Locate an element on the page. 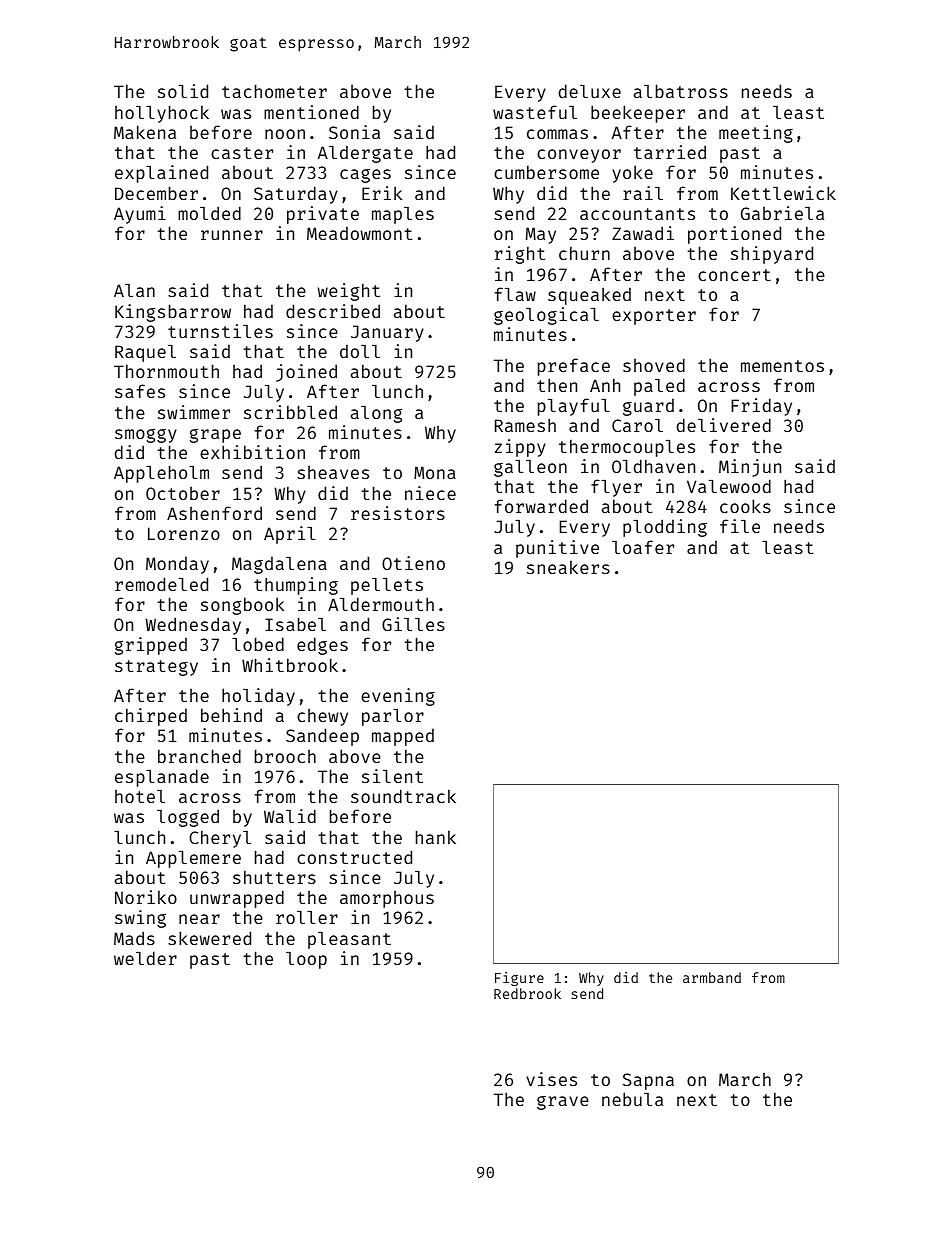  loafer is located at coordinates (643, 547).
